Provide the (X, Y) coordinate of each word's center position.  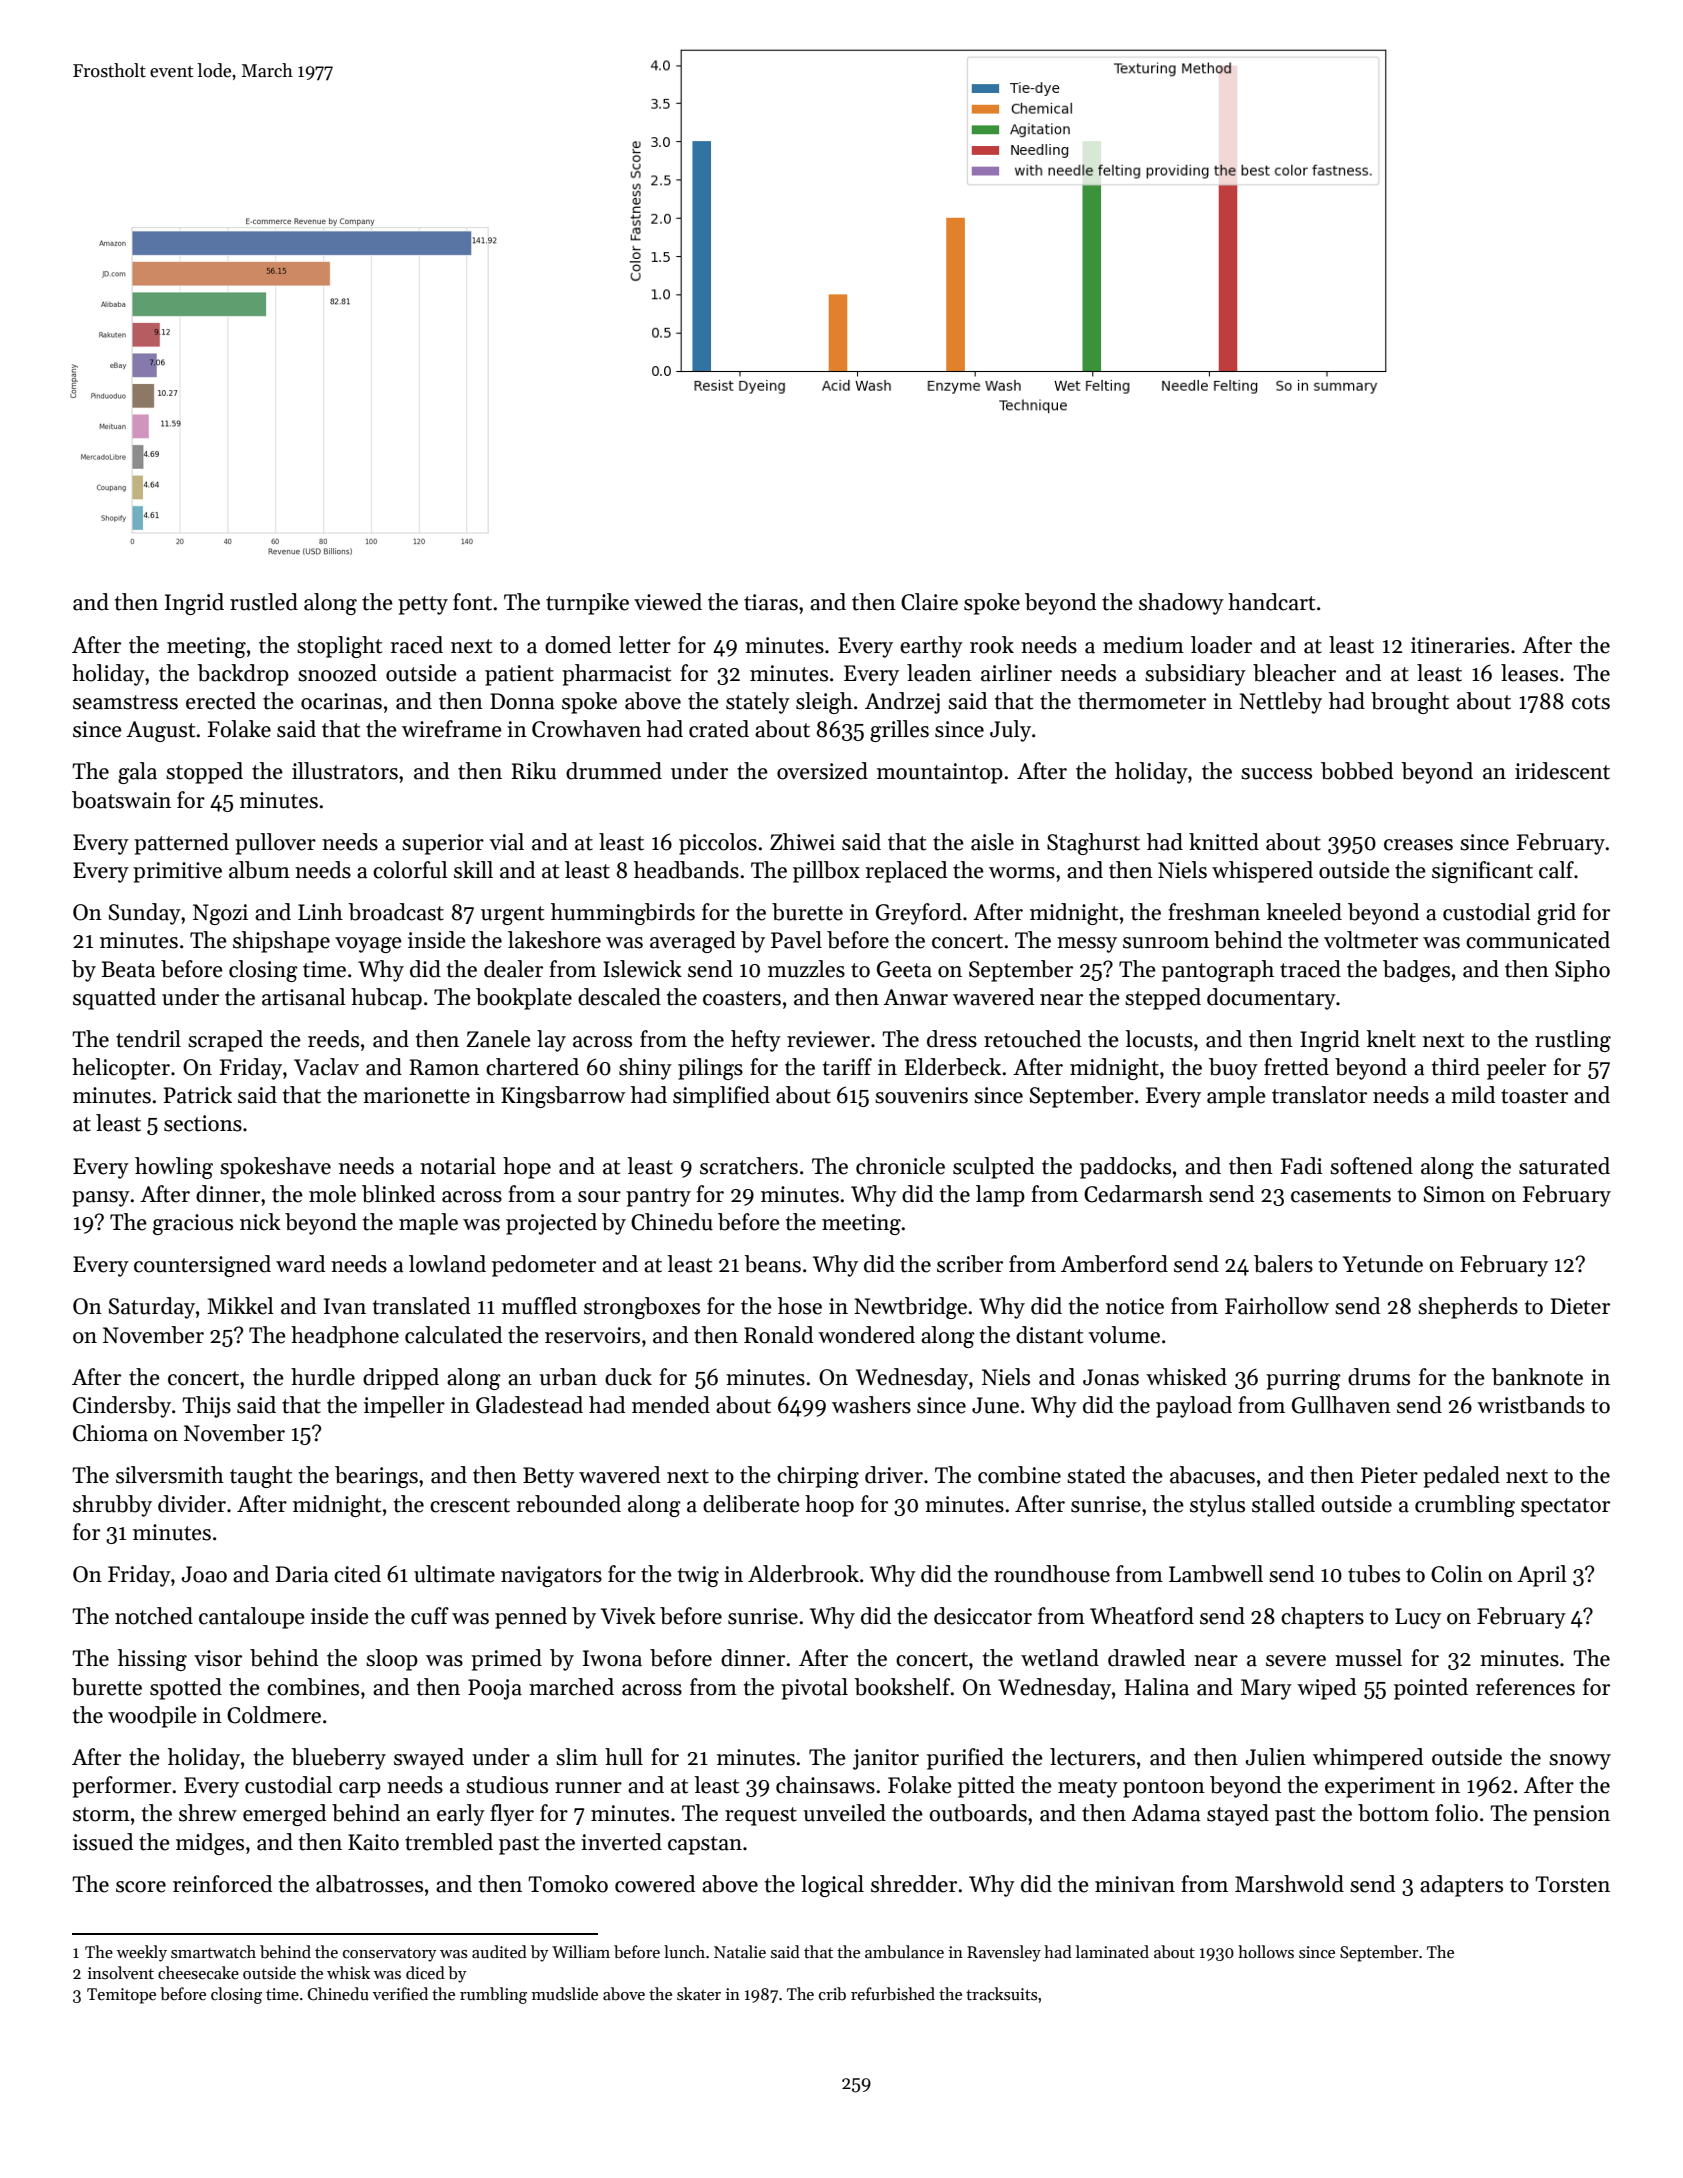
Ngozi (220, 914)
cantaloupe (252, 1618)
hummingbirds (623, 914)
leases (1529, 673)
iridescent (1562, 771)
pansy (101, 1199)
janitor (886, 1759)
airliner (1016, 673)
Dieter (1580, 1306)
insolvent (121, 1973)
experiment (1380, 1787)
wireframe (452, 729)
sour (599, 1197)
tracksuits (1002, 1994)
